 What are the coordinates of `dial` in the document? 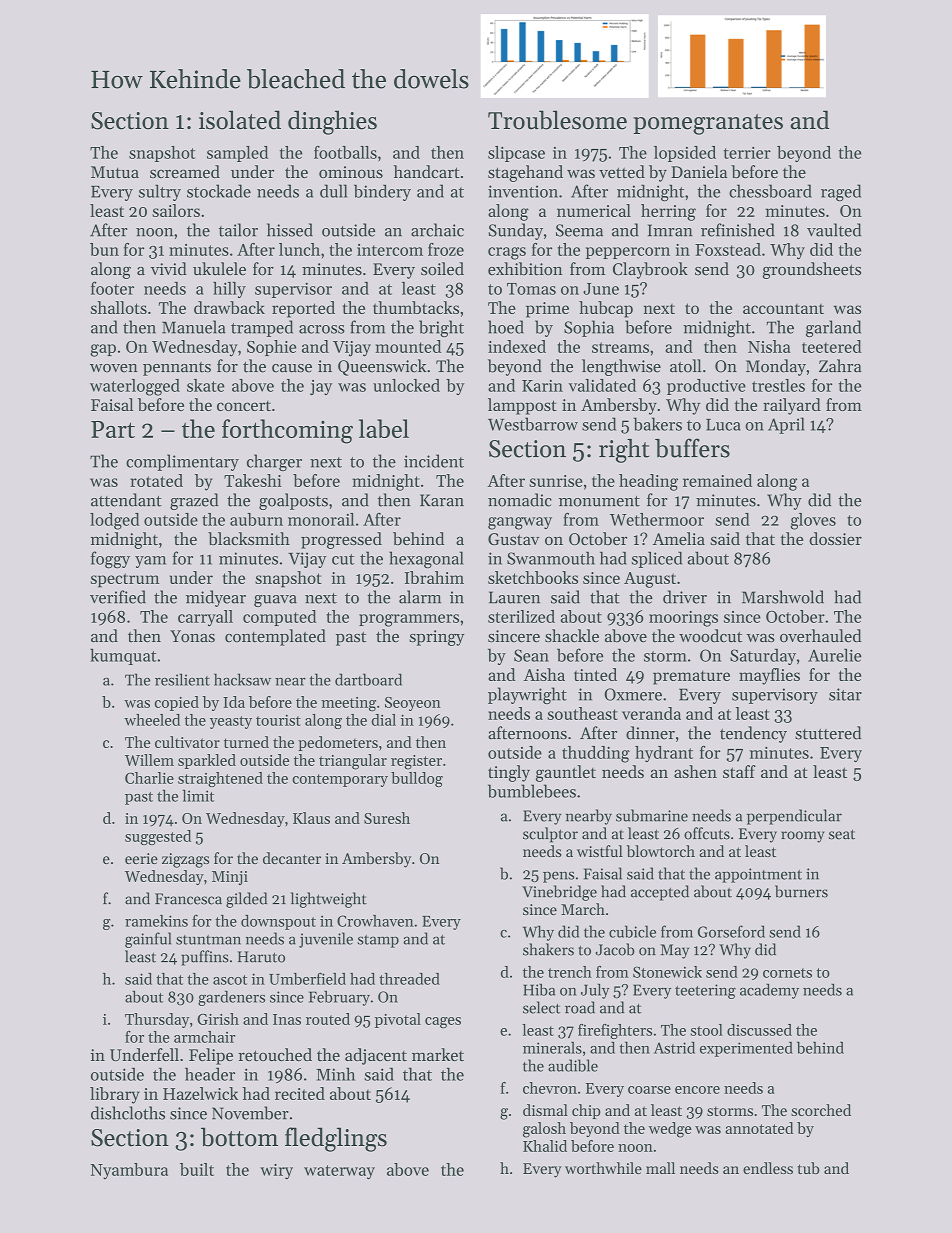 It's located at (384, 720).
